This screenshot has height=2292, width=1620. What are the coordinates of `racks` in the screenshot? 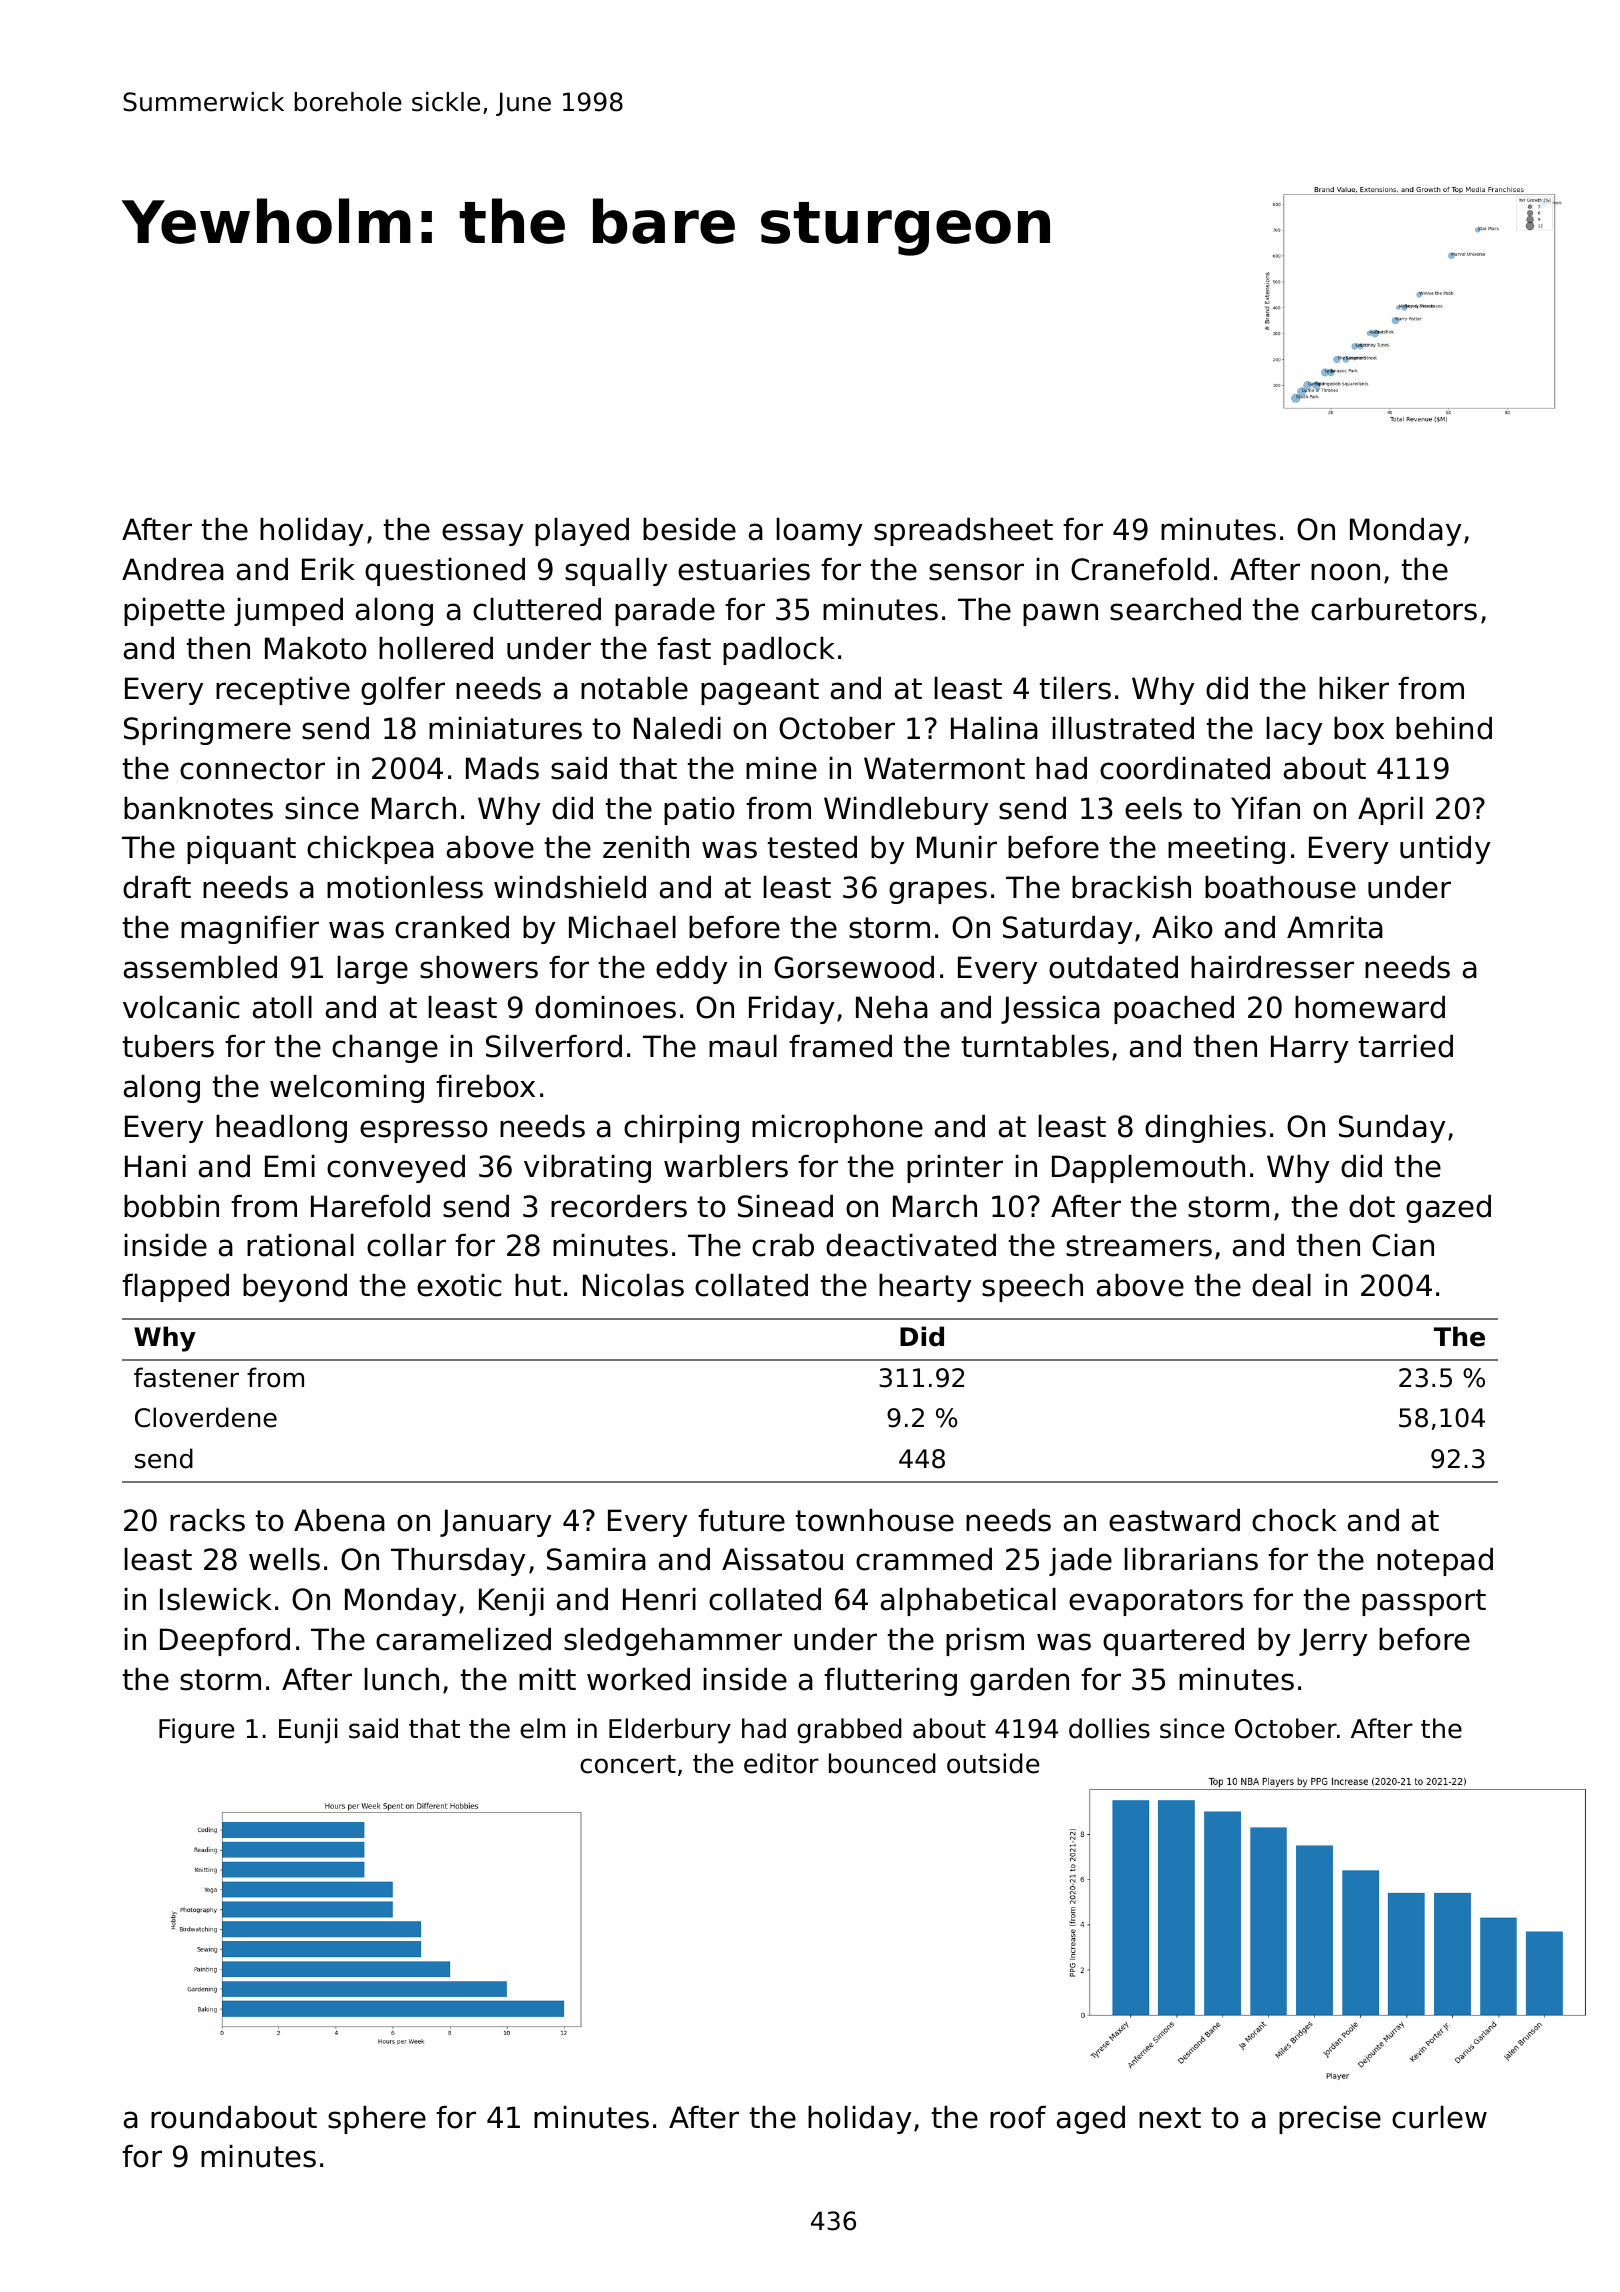 It's located at (207, 1520).
